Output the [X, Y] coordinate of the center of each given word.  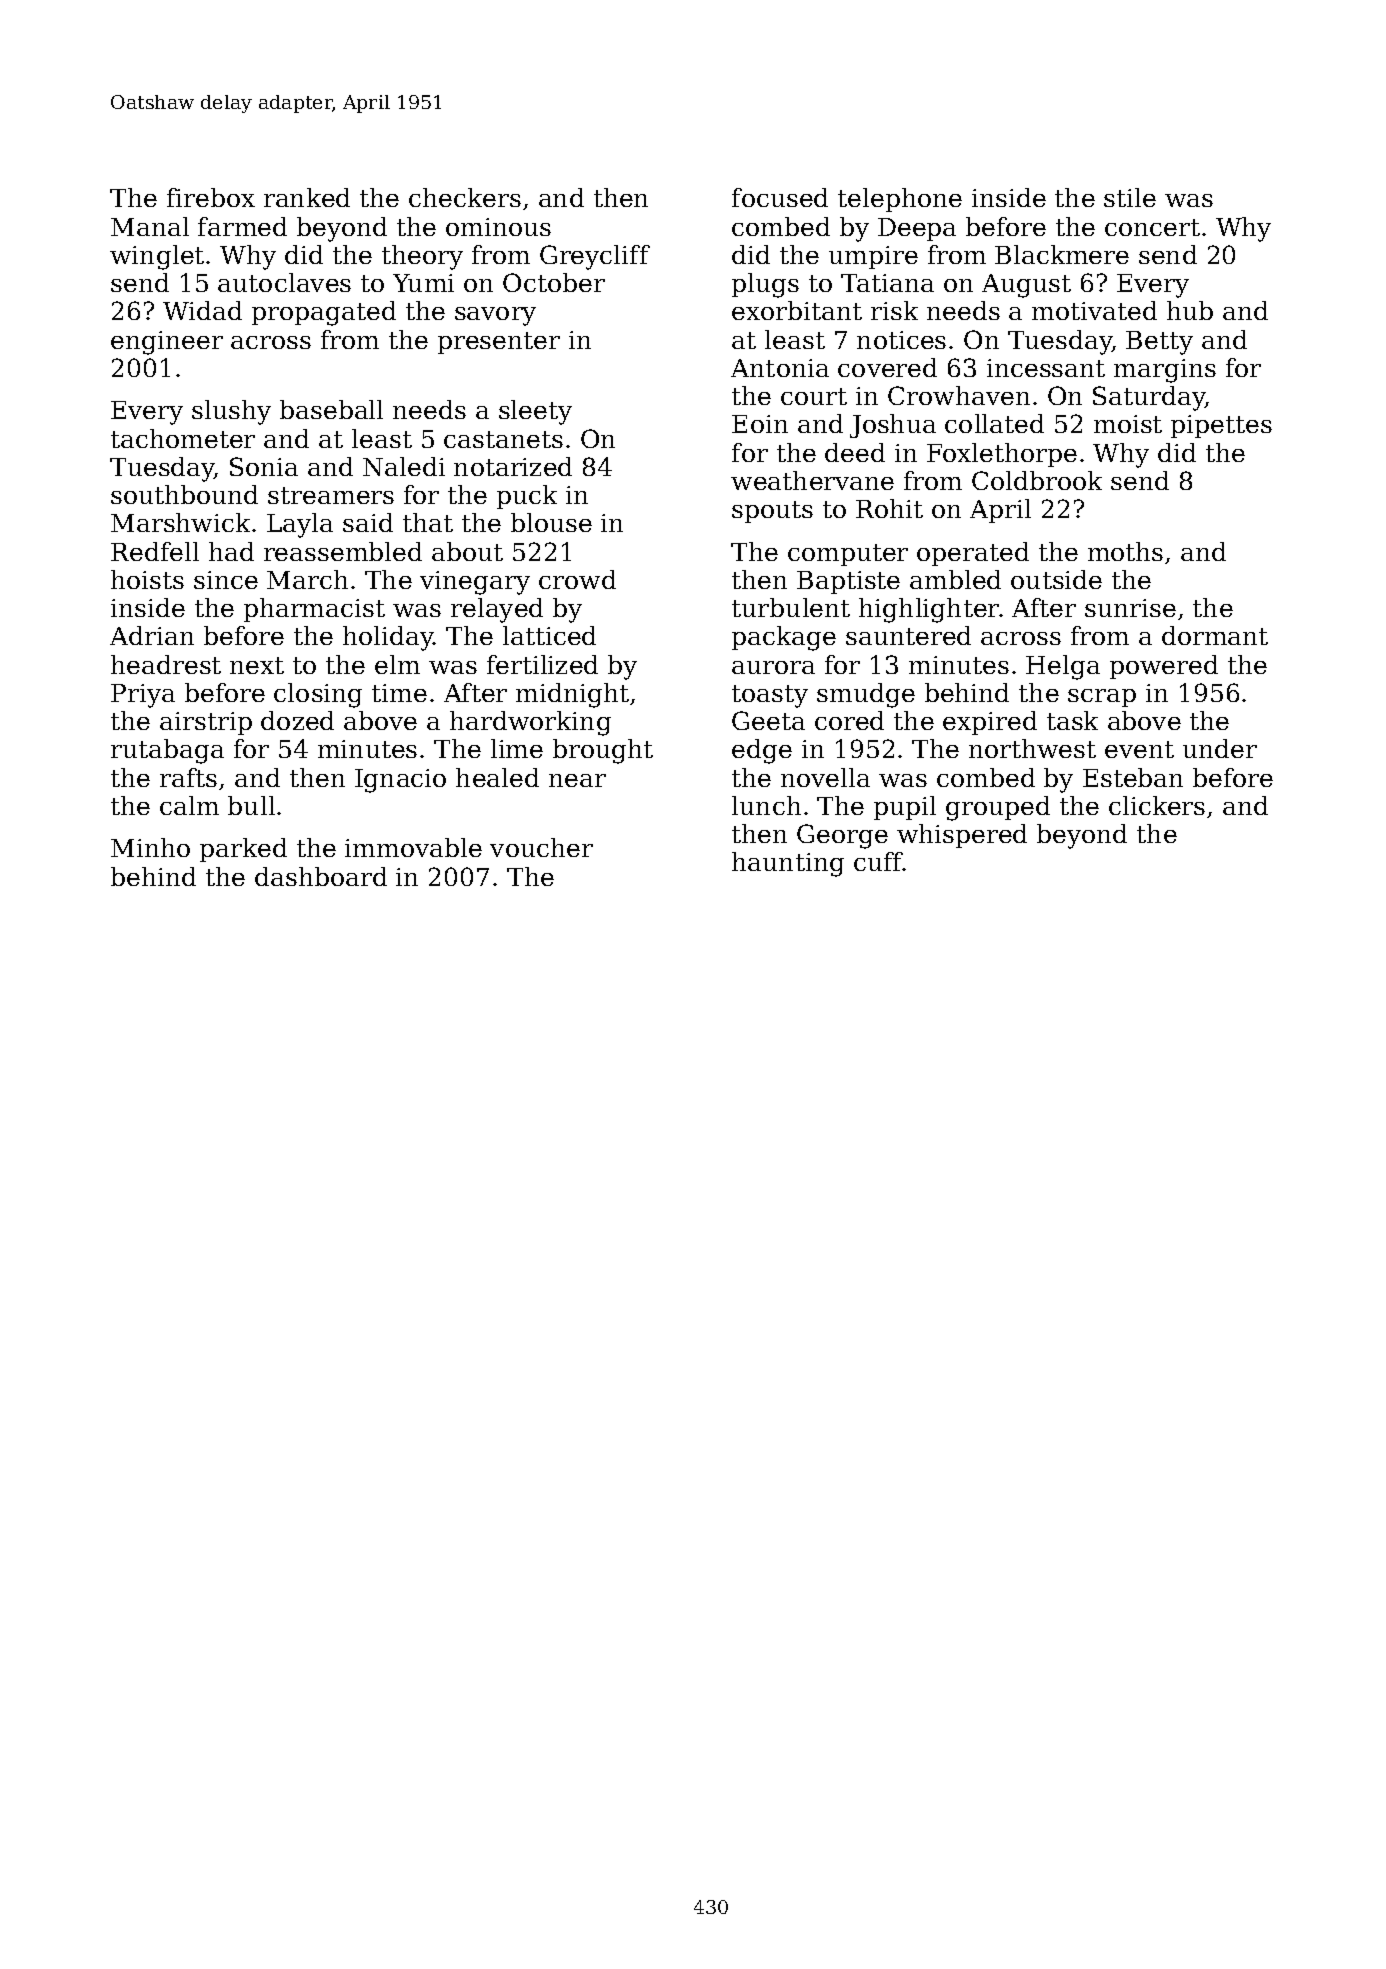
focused [780, 197]
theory [422, 257]
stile [1130, 197]
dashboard [321, 876]
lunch [766, 805]
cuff [878, 861]
